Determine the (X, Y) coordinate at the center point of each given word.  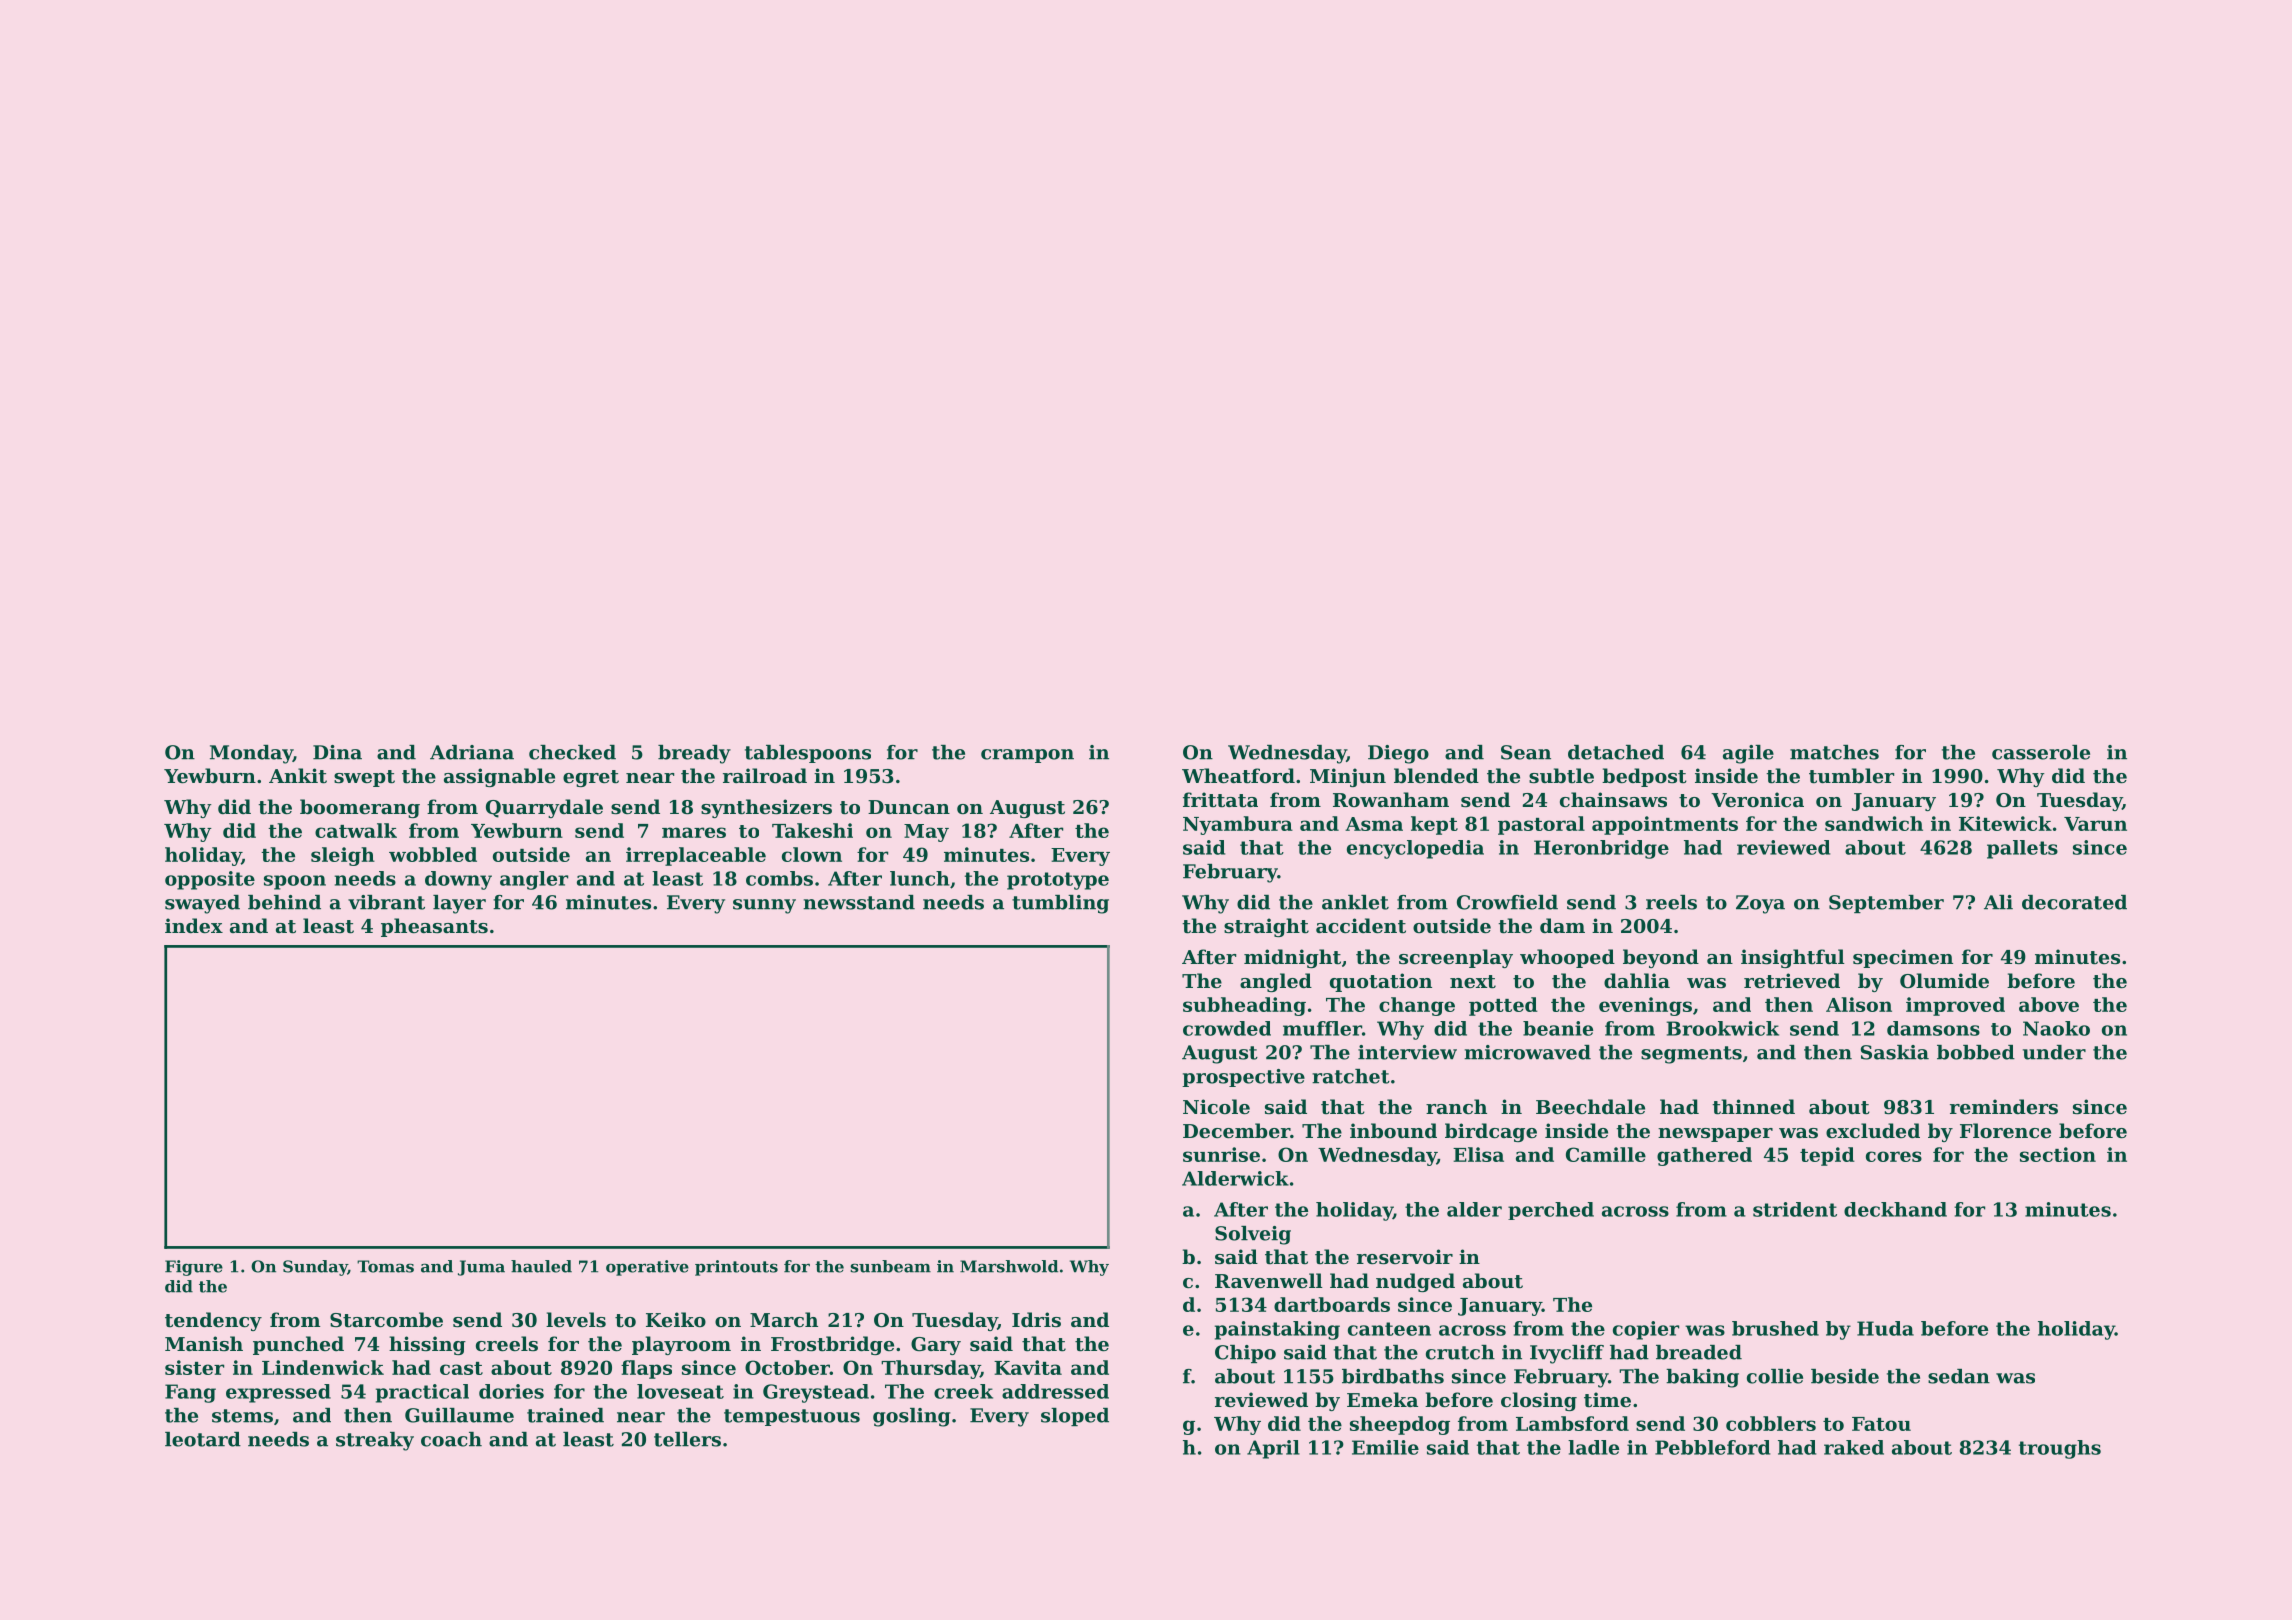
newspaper (1715, 1135)
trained (565, 1415)
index (194, 925)
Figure (194, 1268)
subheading (1244, 1006)
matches (1834, 752)
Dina (337, 752)
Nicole (1216, 1106)
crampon (1027, 756)
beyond (1661, 958)
